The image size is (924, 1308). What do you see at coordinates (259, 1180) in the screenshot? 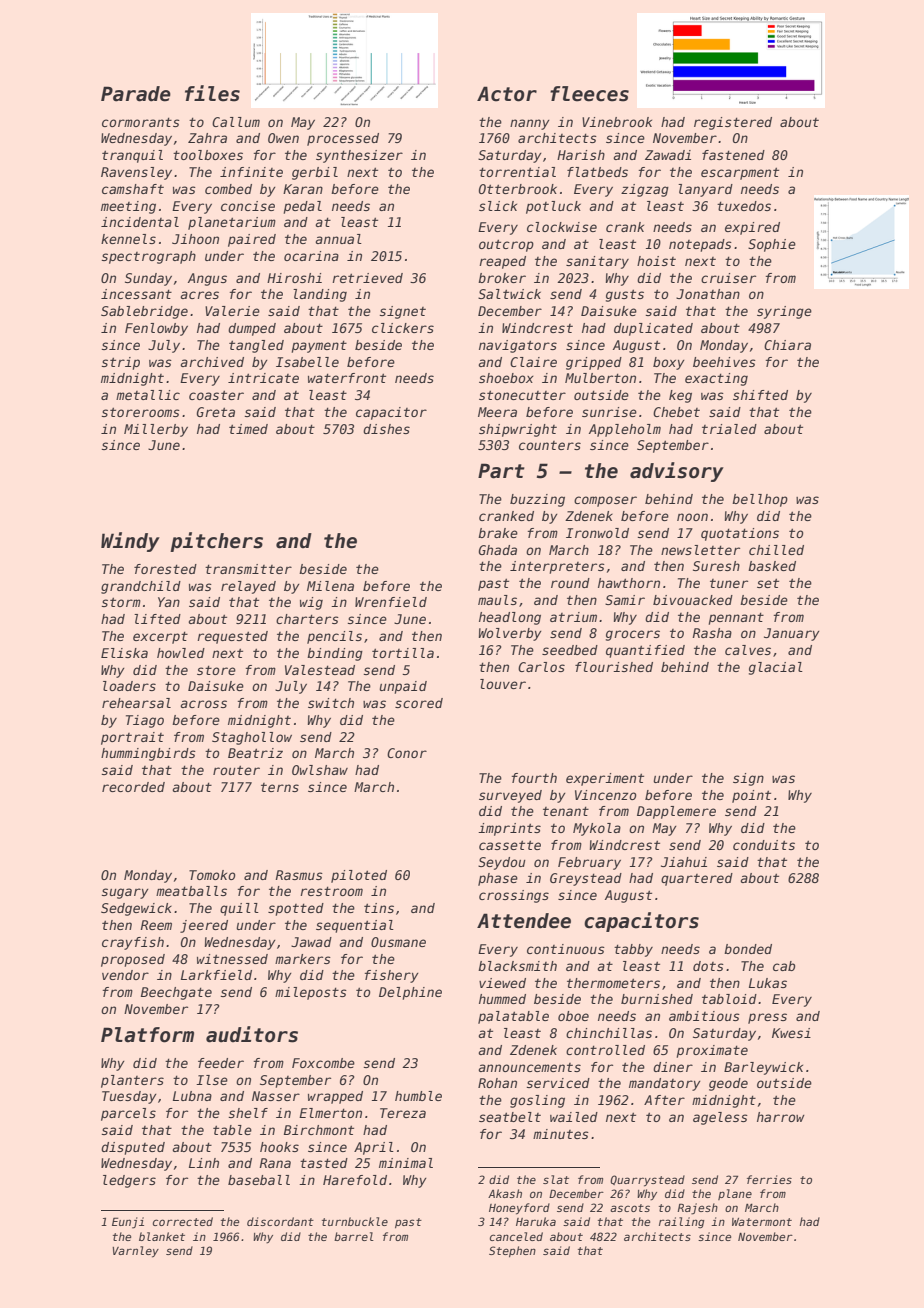
I see `baseball` at bounding box center [259, 1180].
